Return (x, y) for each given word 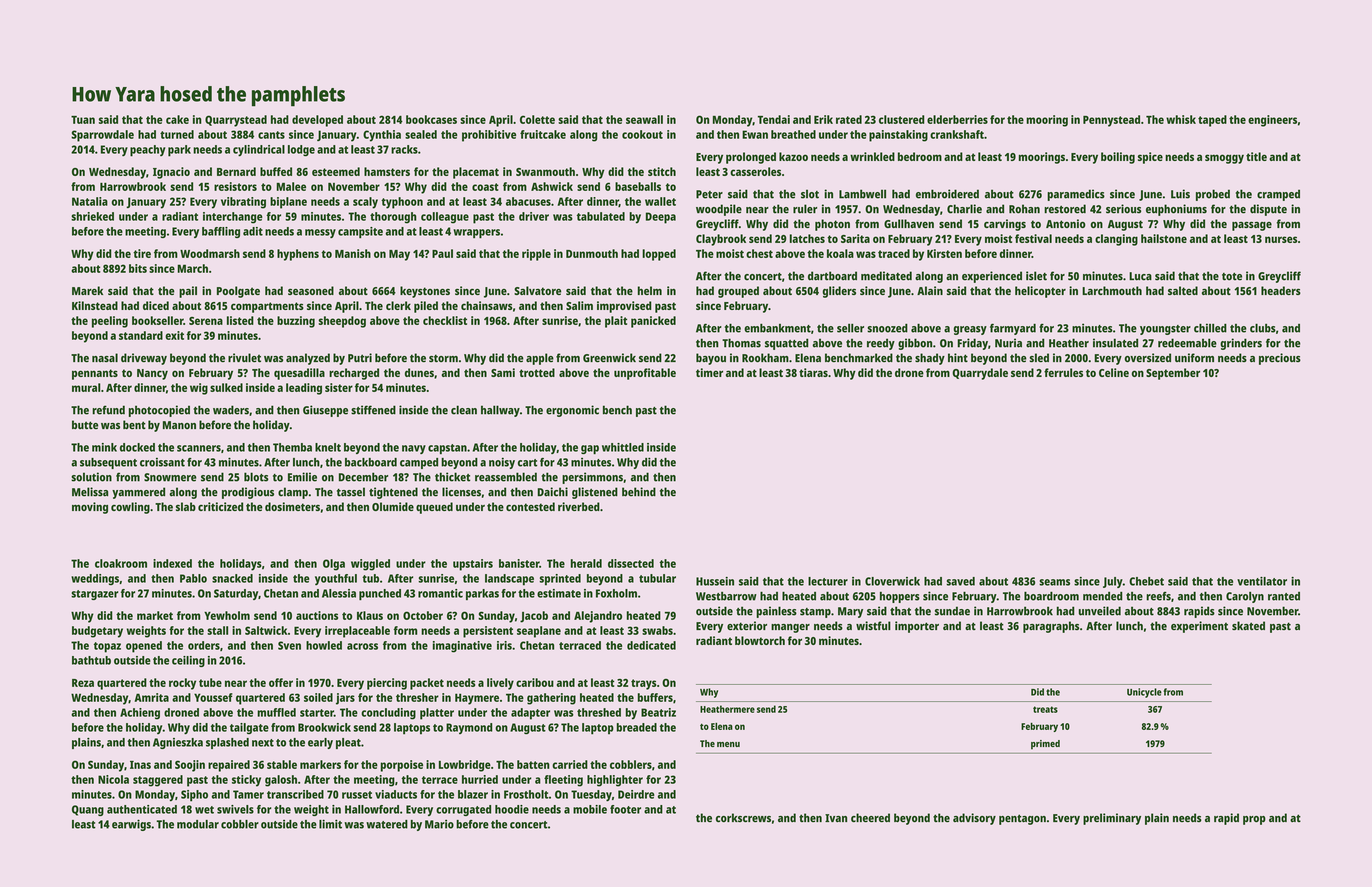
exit (174, 335)
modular (198, 824)
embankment (777, 328)
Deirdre (636, 794)
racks (404, 149)
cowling (130, 508)
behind (639, 492)
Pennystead (1111, 121)
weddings (95, 579)
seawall (644, 119)
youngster (1165, 330)
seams (1054, 582)
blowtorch (760, 640)
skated (1248, 625)
